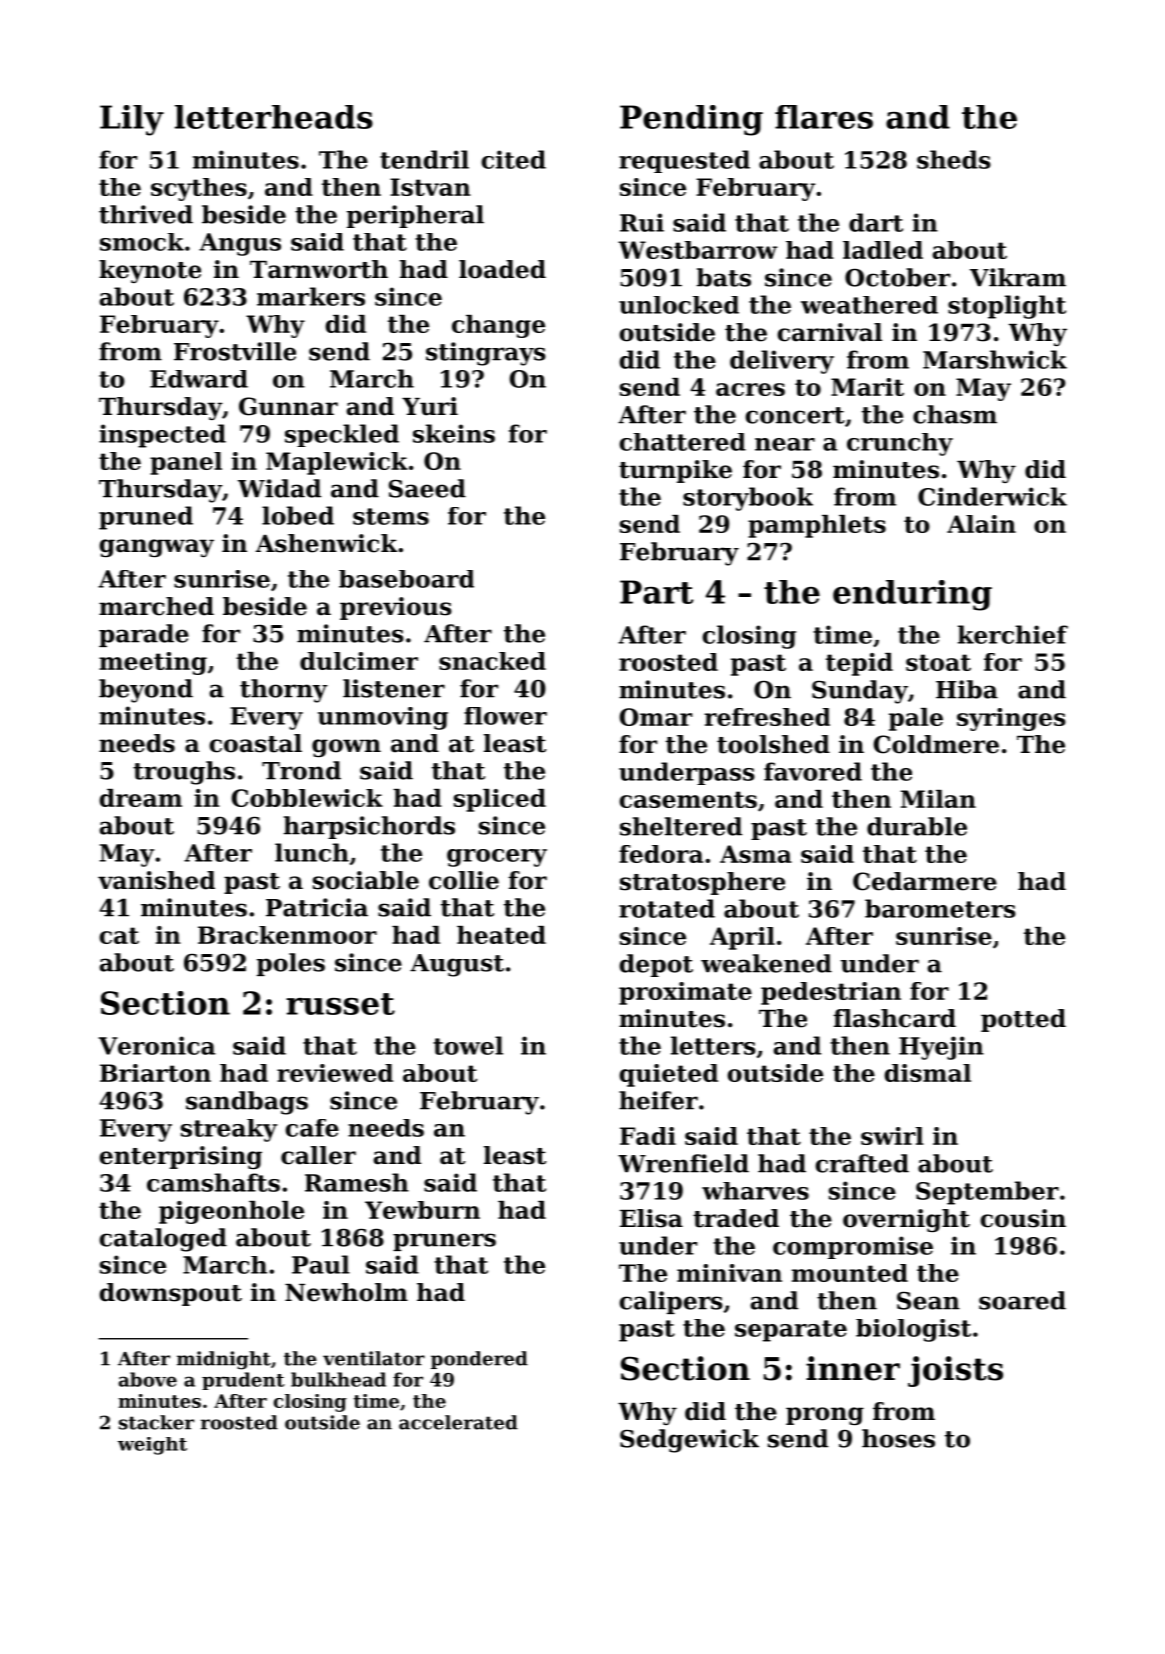  Describe the element at coordinates (318, 1155) in the screenshot. I see `caller` at that location.
